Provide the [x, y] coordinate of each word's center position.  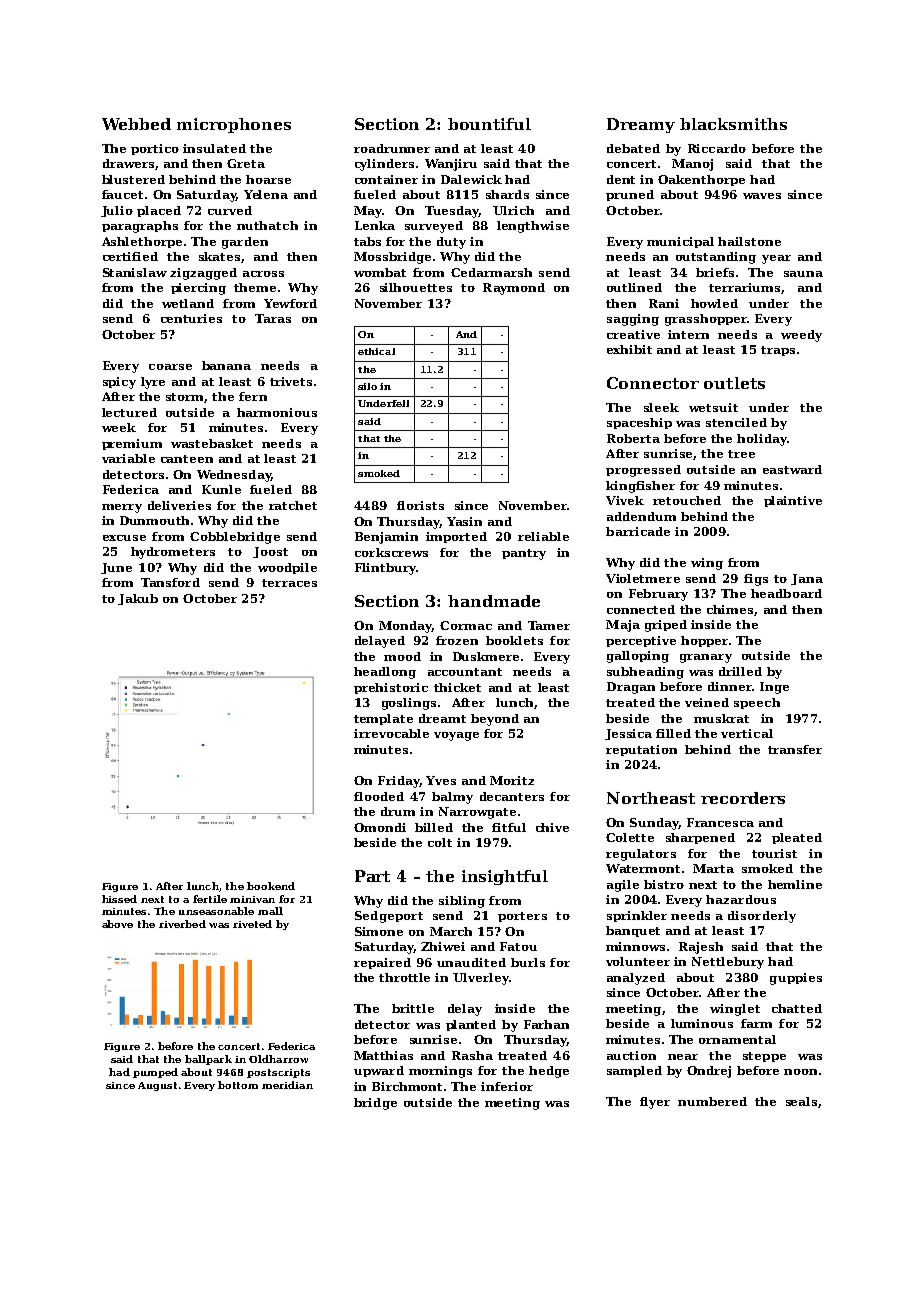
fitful [509, 827]
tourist [774, 853]
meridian [287, 1085]
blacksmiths [733, 124]
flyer [655, 1103]
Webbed [136, 124]
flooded [379, 796]
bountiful [489, 124]
